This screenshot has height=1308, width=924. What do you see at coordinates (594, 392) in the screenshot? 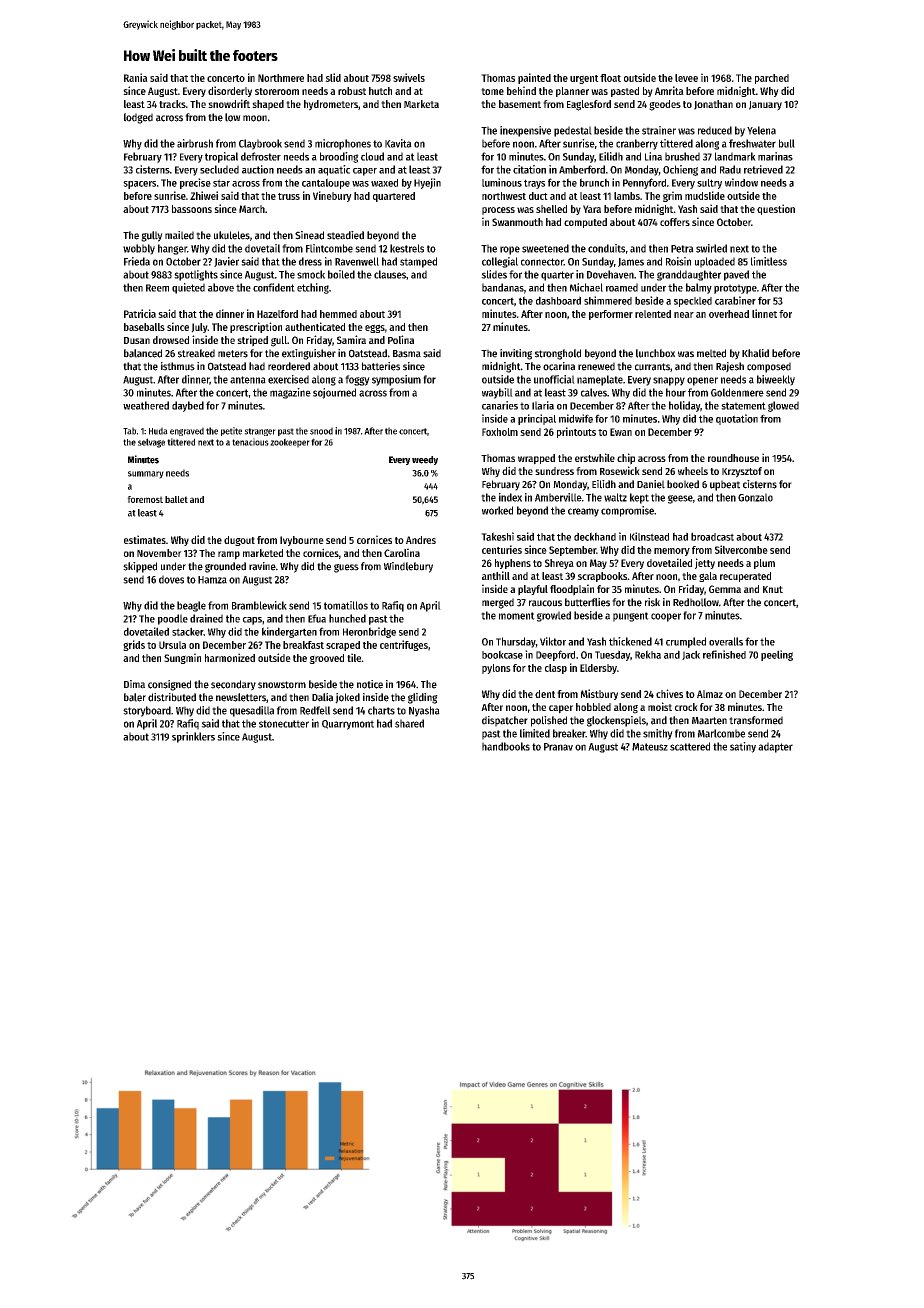
I see `calves` at bounding box center [594, 392].
